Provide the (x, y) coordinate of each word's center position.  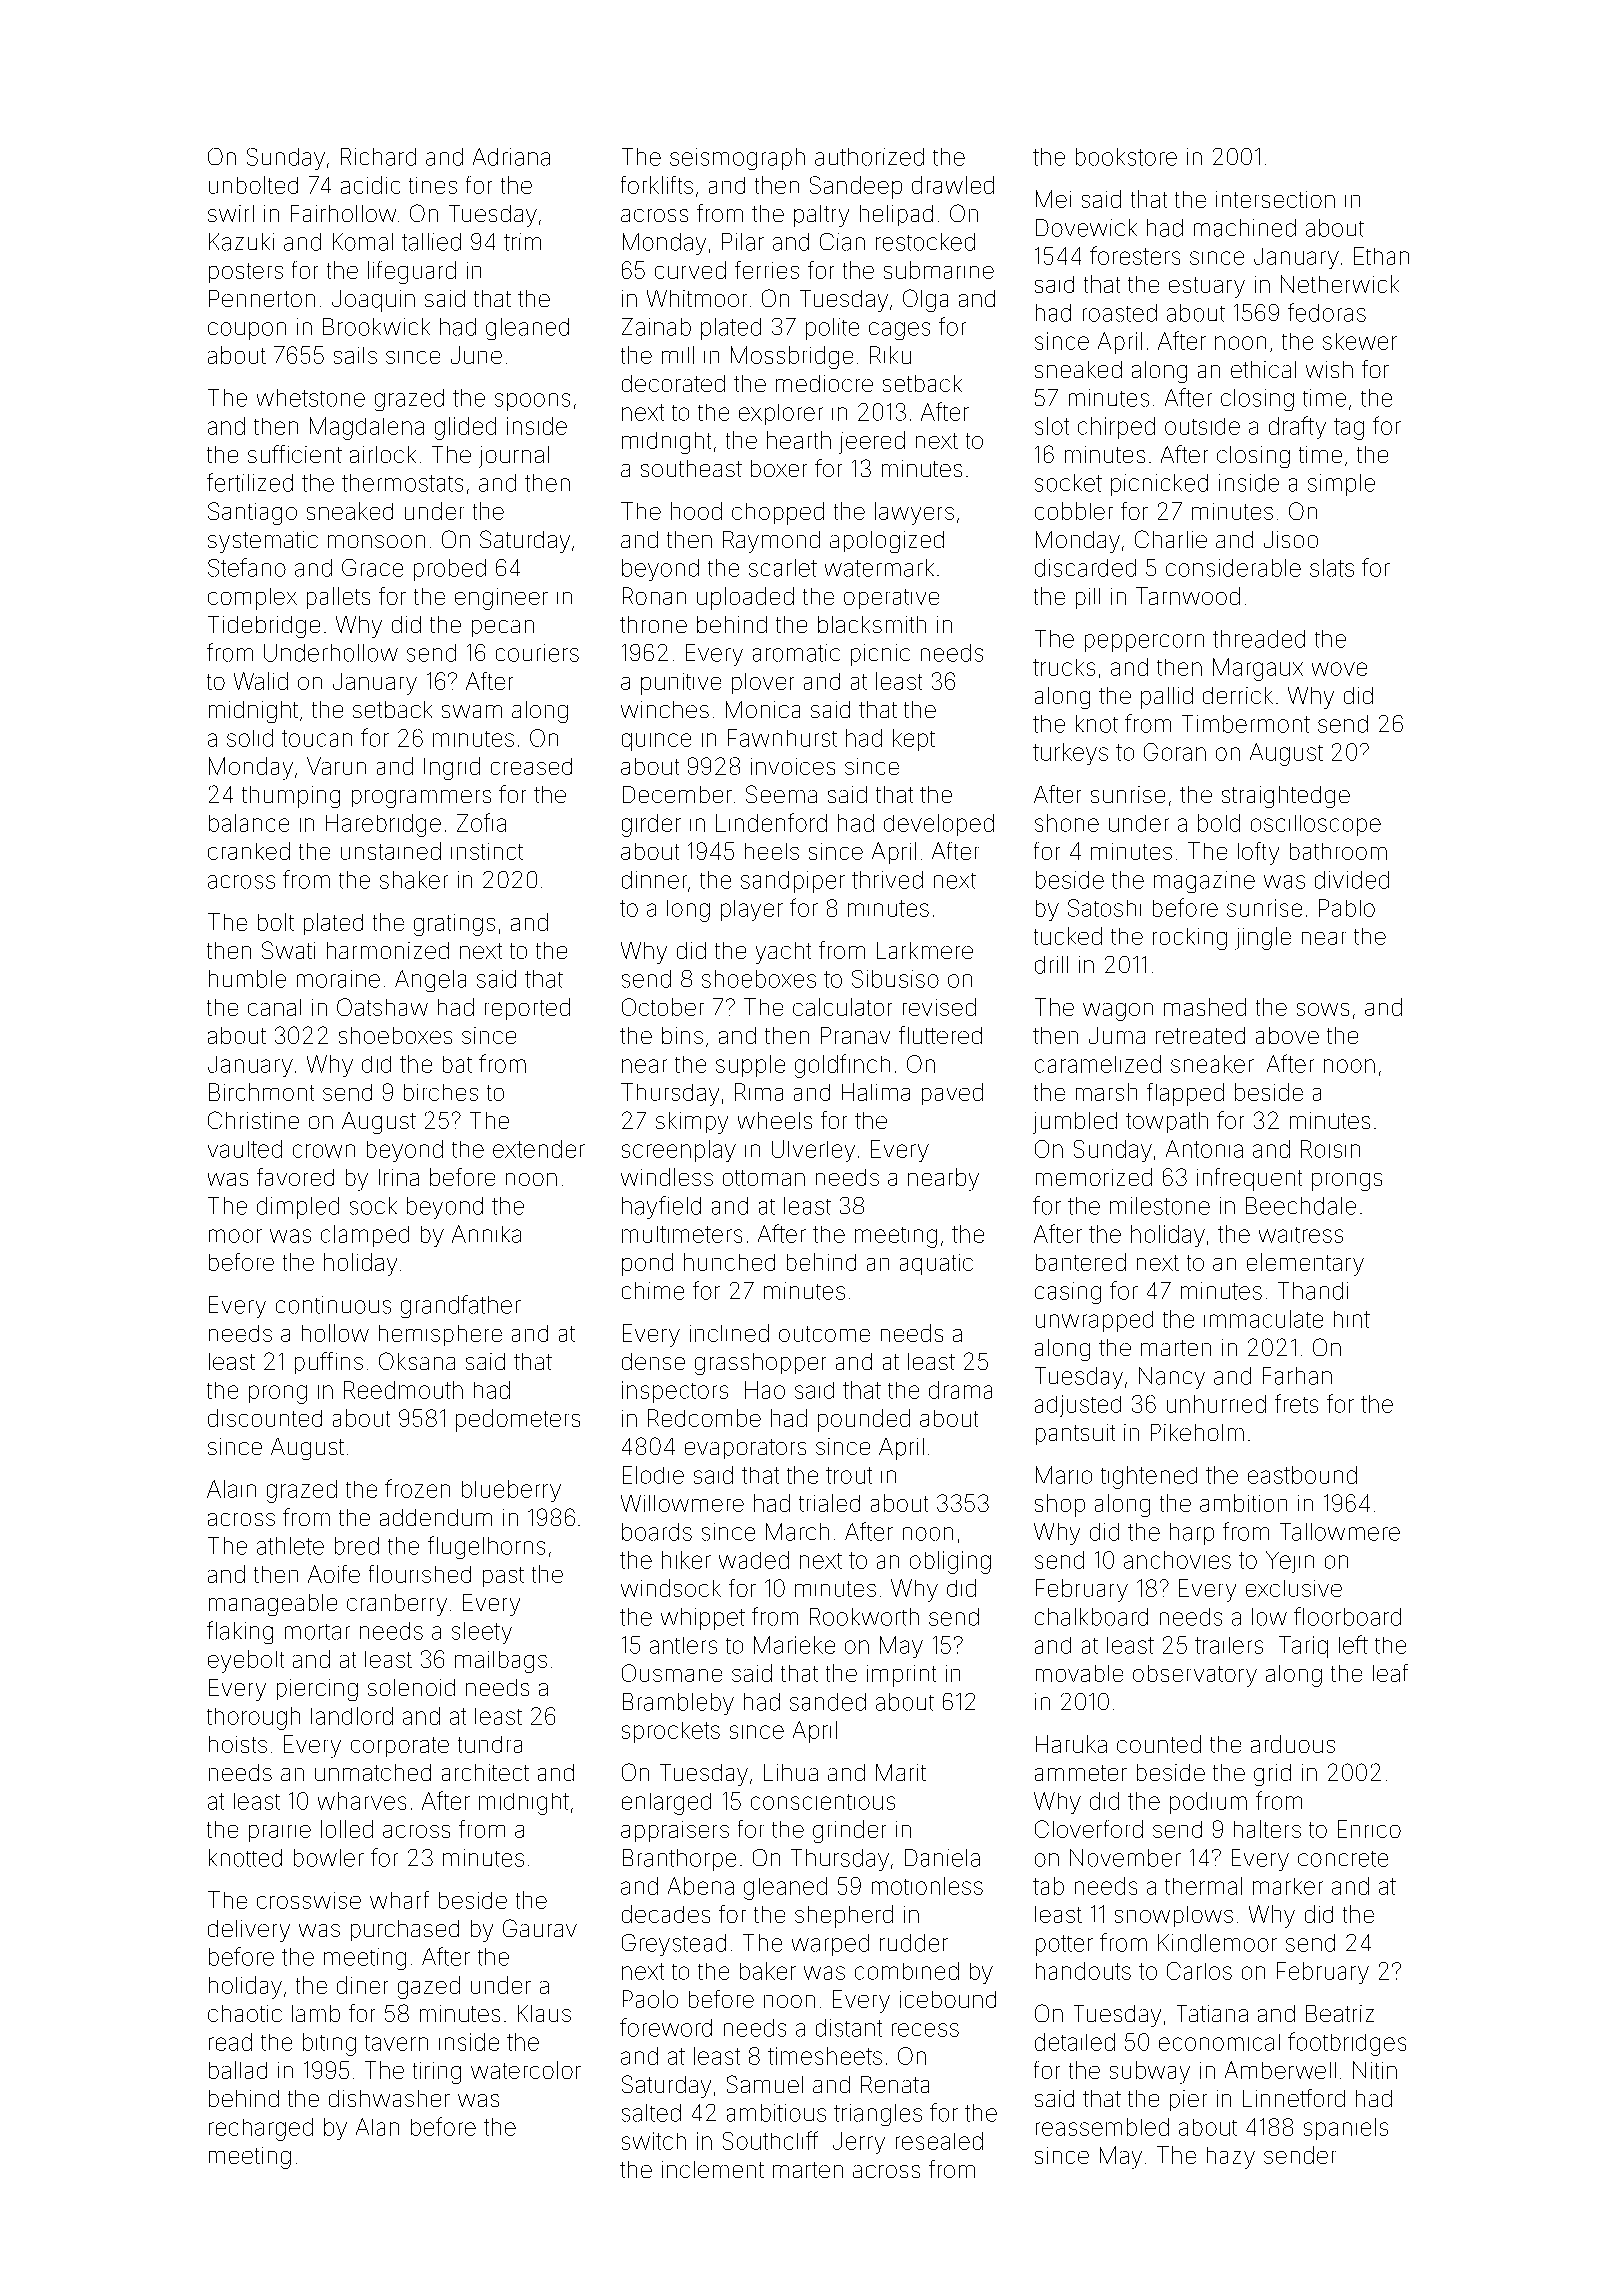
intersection (1275, 199)
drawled (953, 185)
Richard (378, 157)
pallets (338, 598)
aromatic (796, 653)
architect (485, 1772)
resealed (939, 2141)
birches (441, 1092)
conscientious (823, 1802)
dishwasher (389, 2098)
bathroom (1338, 851)
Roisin (1330, 1149)
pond (647, 1264)
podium (1208, 1803)
